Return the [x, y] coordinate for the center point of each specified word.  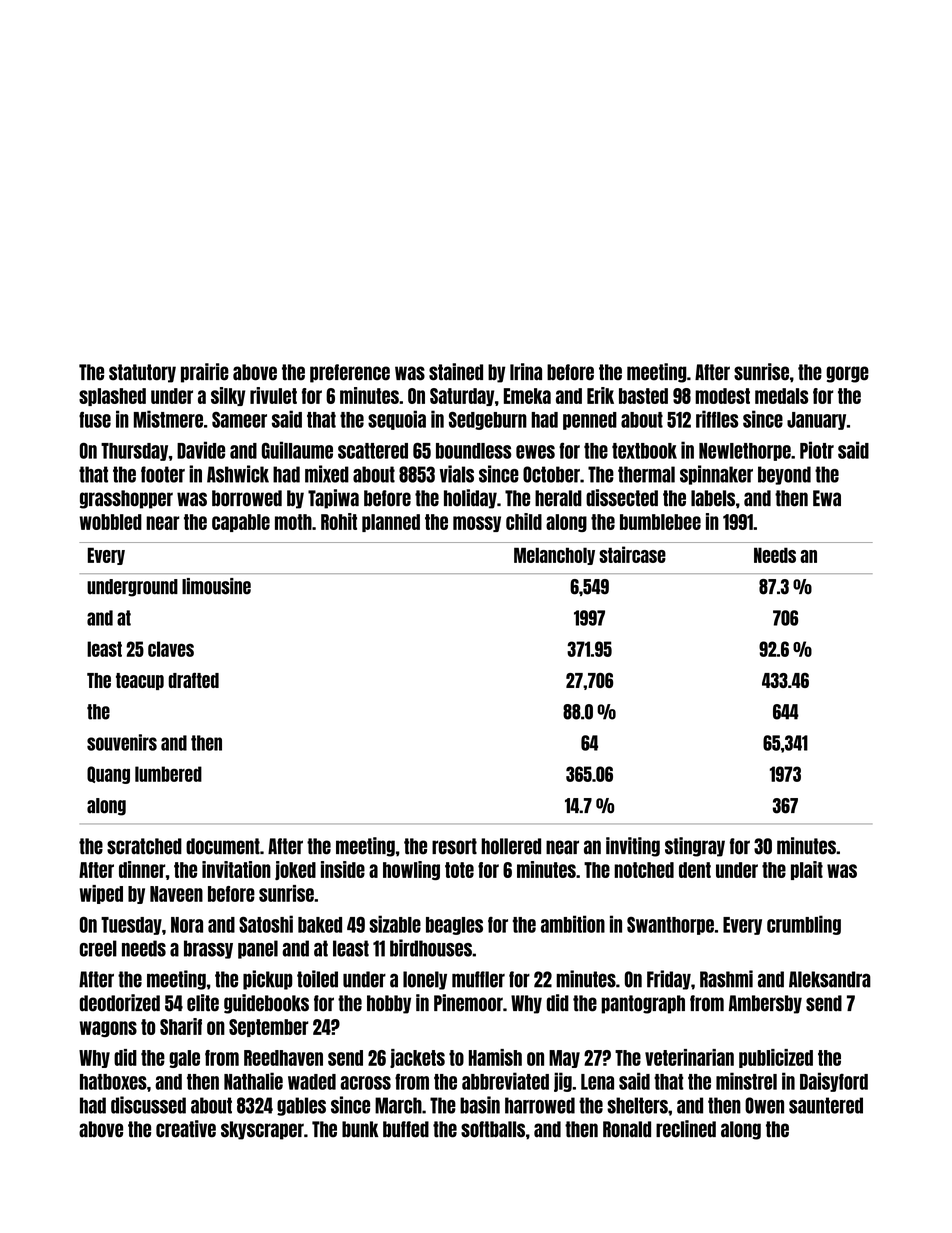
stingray [695, 847]
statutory [142, 373]
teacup [140, 681]
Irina [526, 372]
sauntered [826, 1105]
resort [454, 846]
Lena [597, 1082]
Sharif [181, 1026]
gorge [847, 374]
